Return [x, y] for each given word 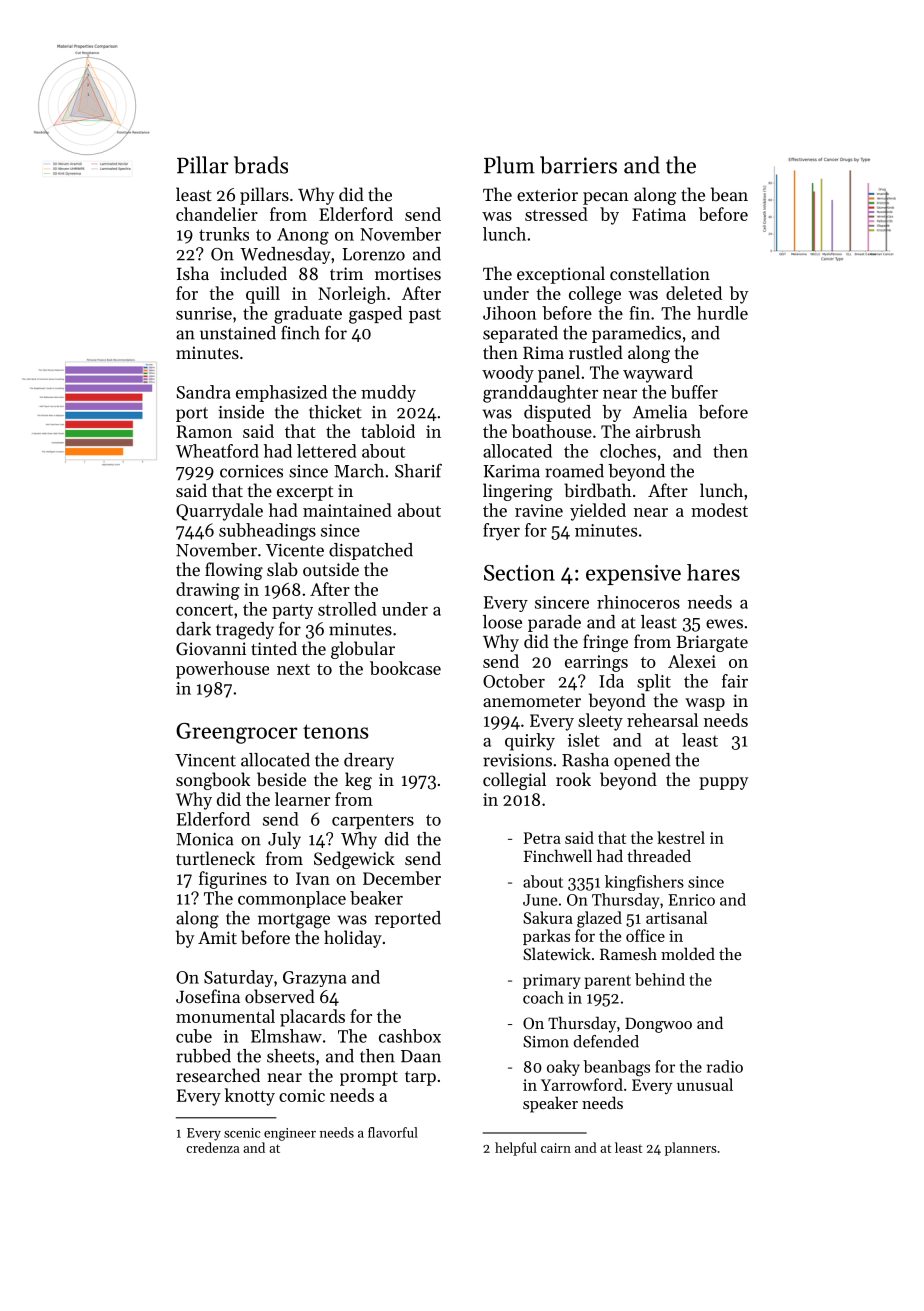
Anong [303, 236]
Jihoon [509, 313]
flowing [234, 571]
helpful [516, 1149]
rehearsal [662, 720]
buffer [694, 392]
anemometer [532, 701]
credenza [213, 1147]
